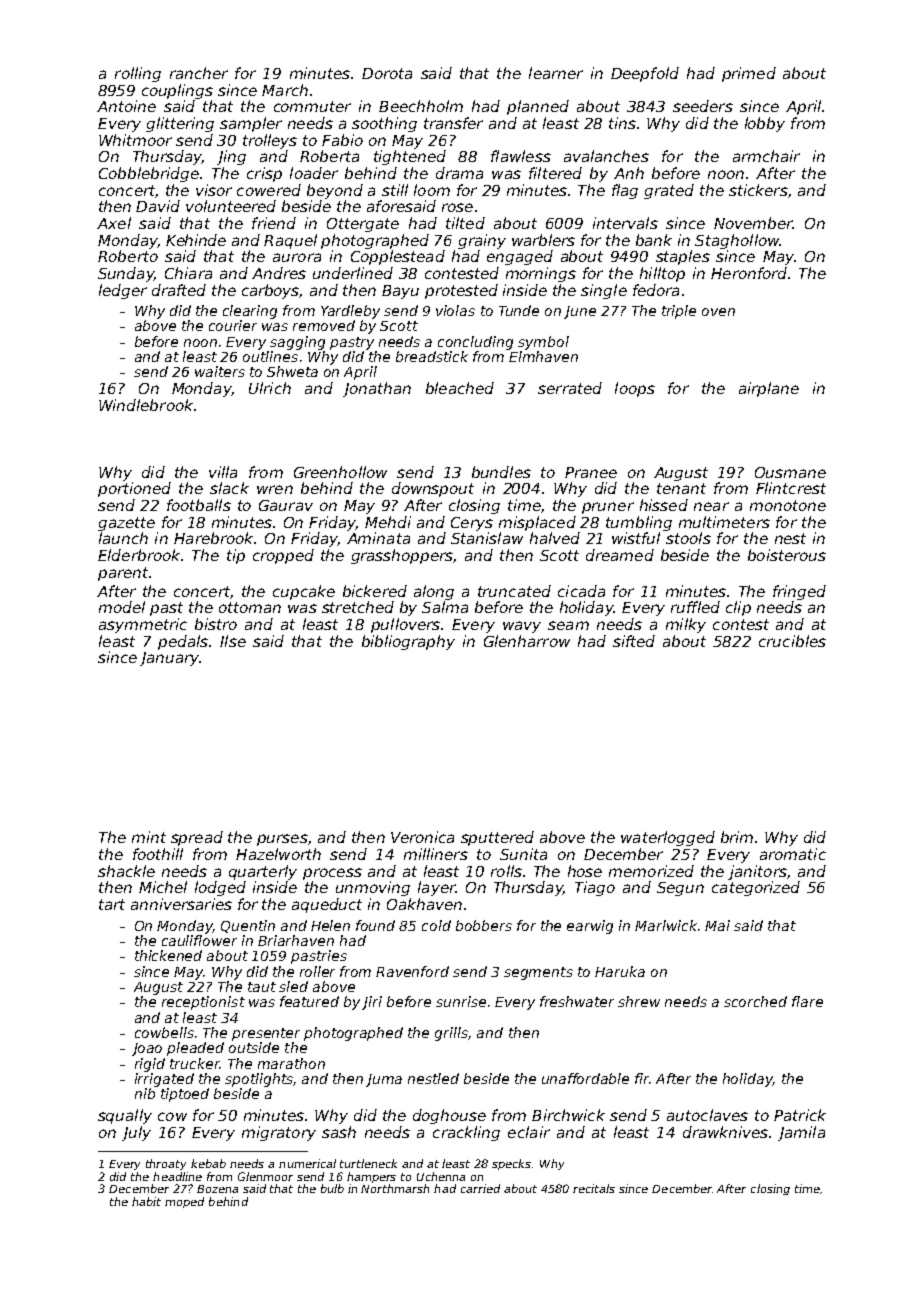 The image size is (924, 1308). Describe the element at coordinates (138, 74) in the page. I see `rolling` at that location.
